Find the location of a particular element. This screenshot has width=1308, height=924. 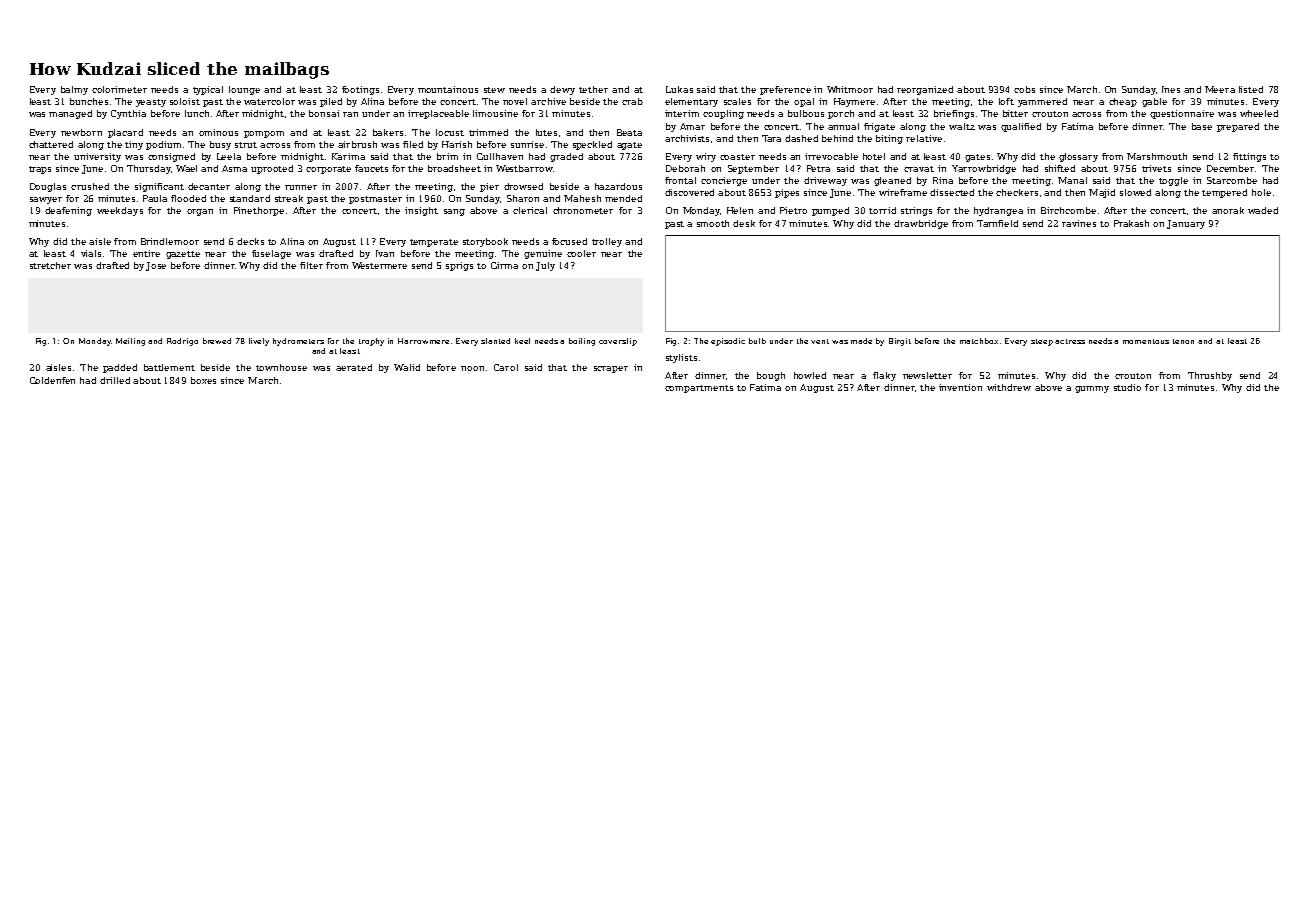

desk is located at coordinates (744, 223).
